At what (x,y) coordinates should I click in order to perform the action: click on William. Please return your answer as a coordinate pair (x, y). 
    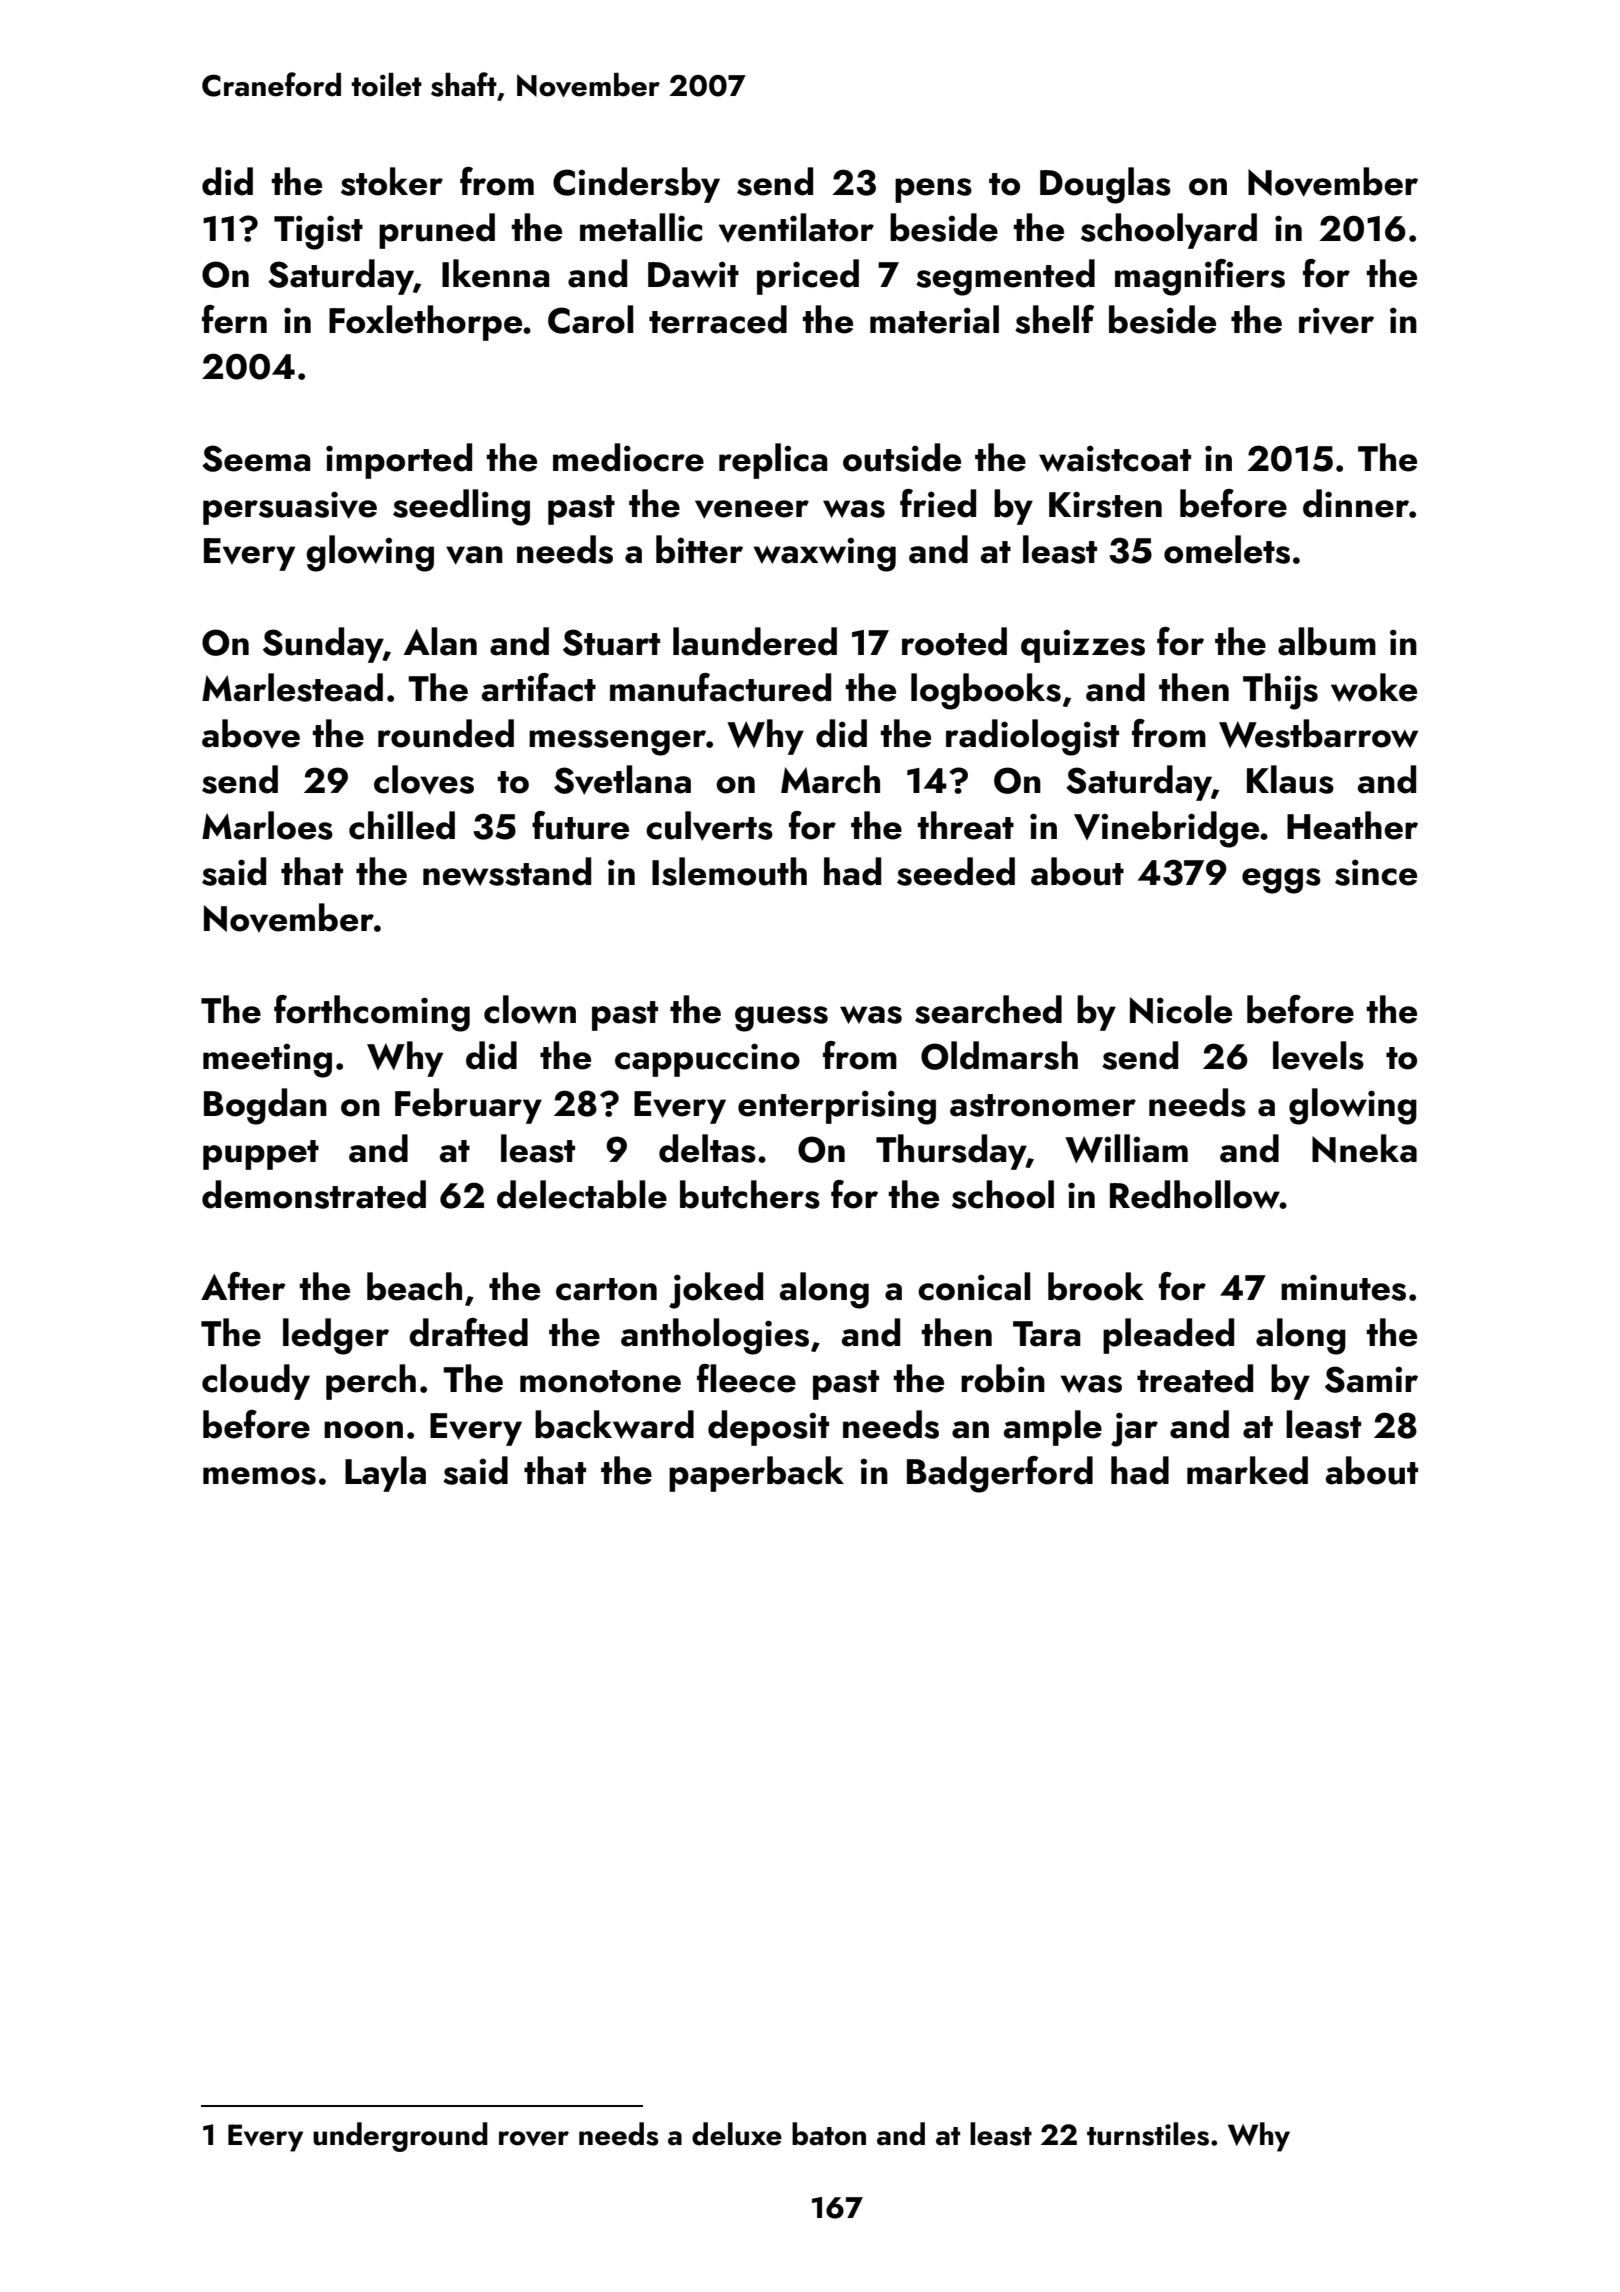
    Looking at the image, I should click on (1126, 1148).
